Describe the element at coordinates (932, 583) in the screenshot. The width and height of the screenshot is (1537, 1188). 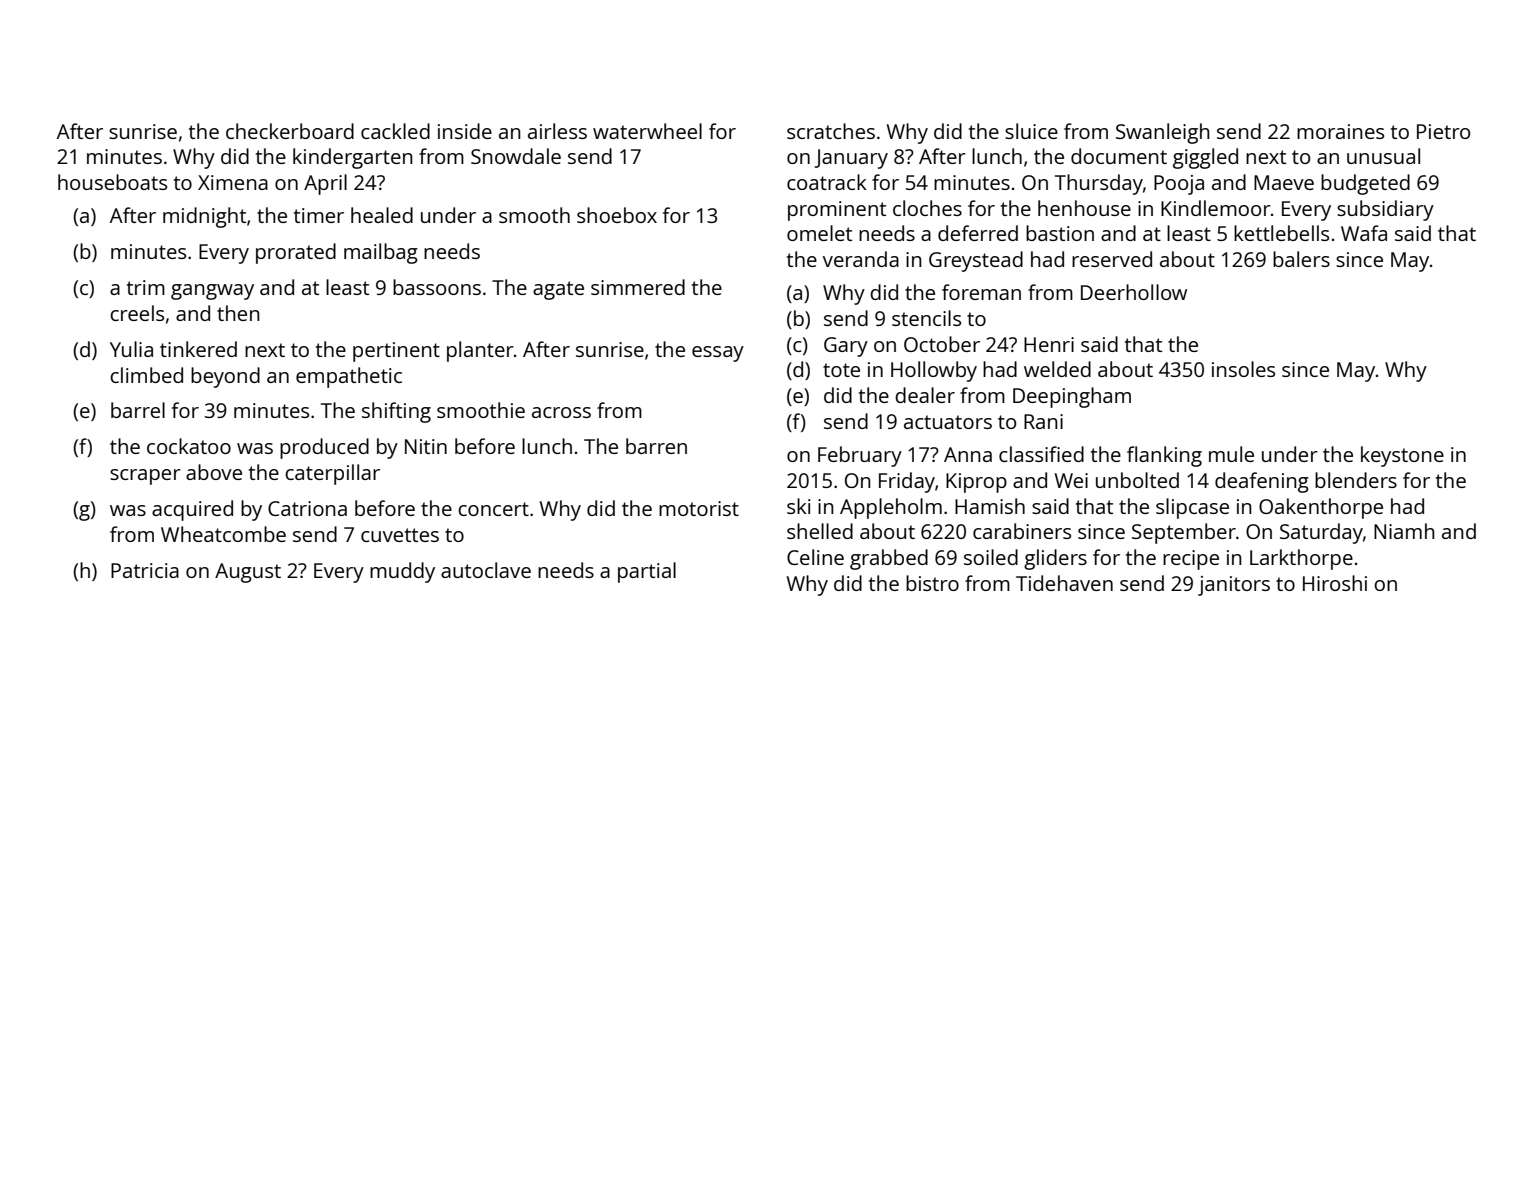
I see `bistro` at that location.
